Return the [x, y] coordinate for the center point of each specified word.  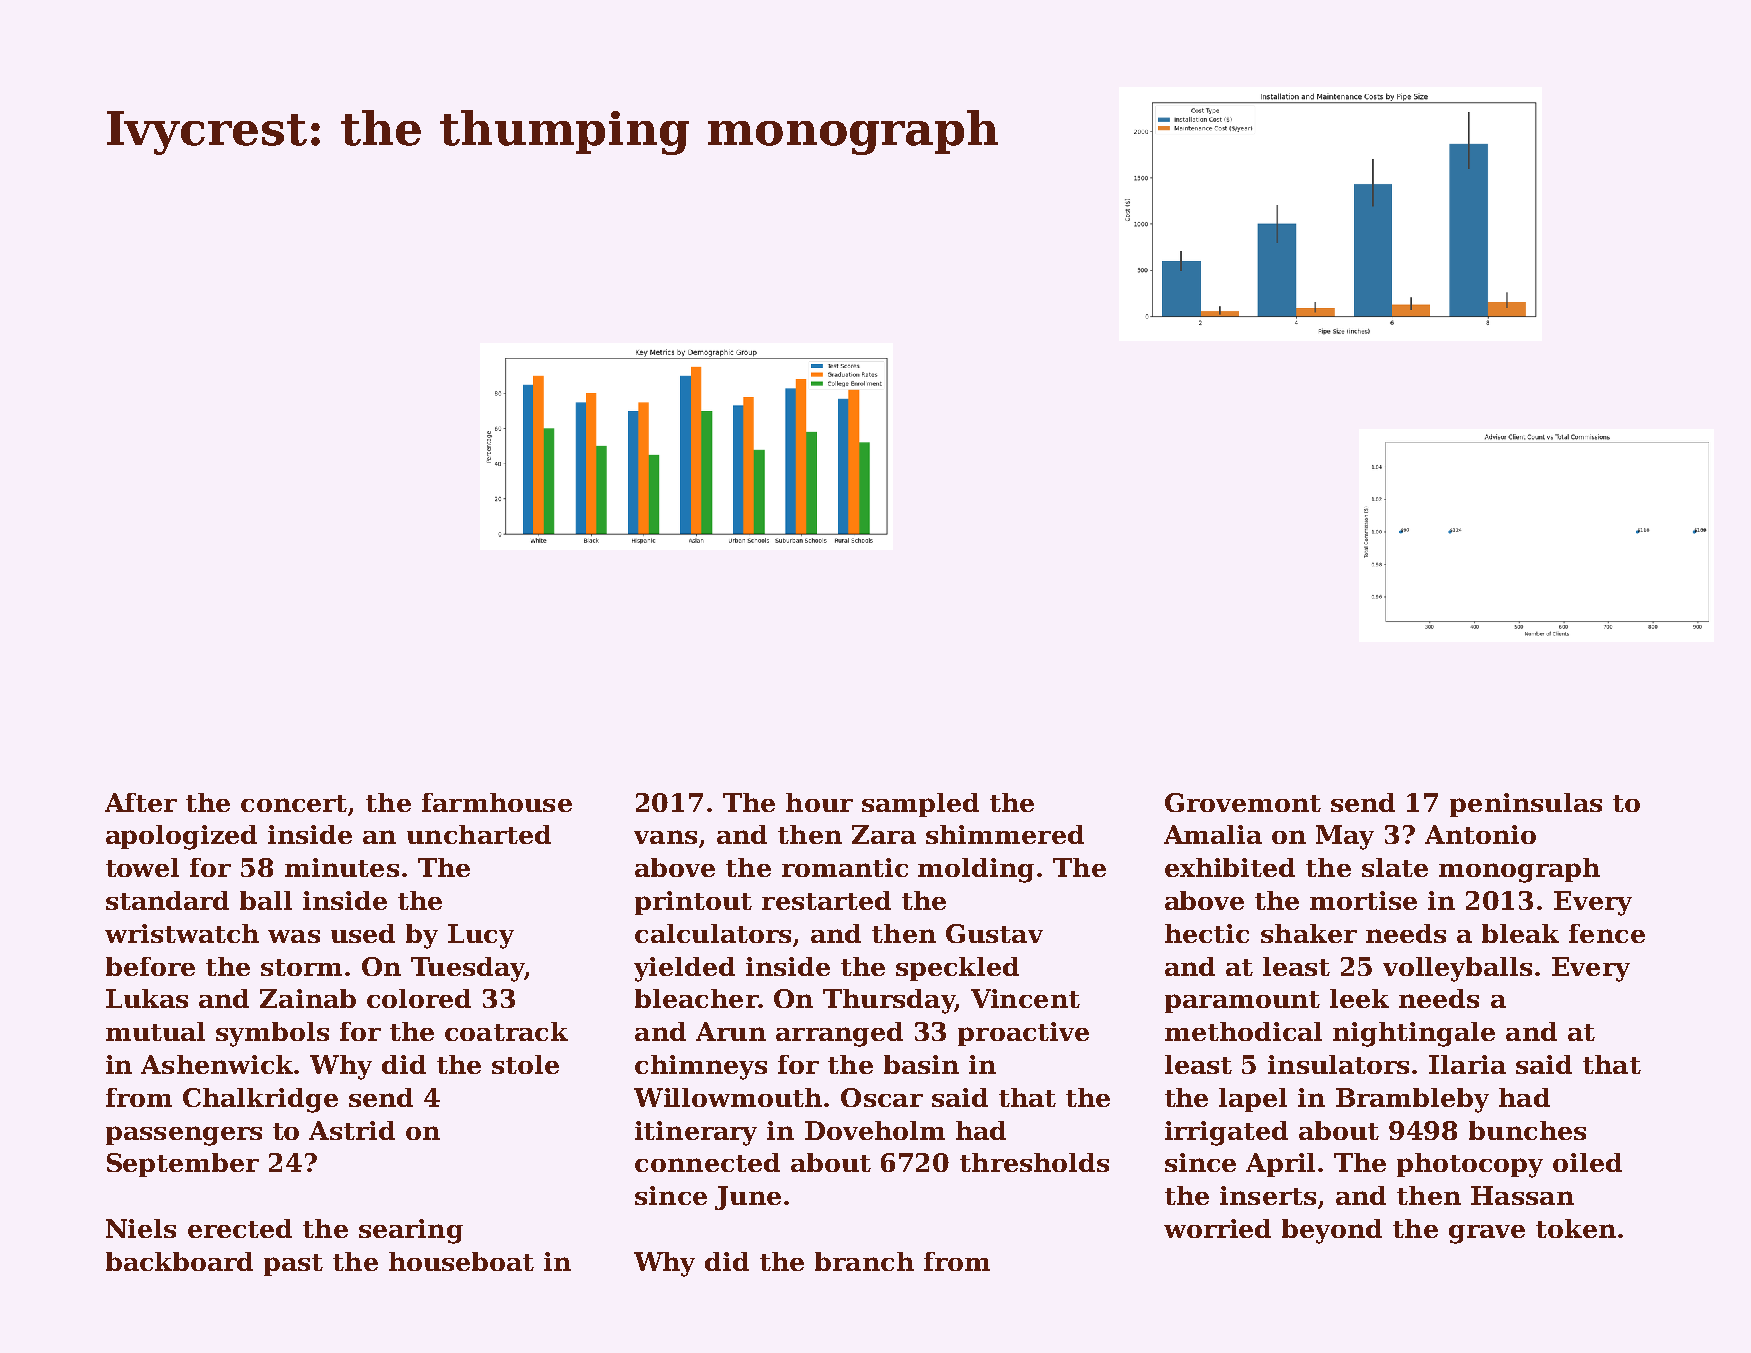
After [141, 802]
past [293, 1265]
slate [1395, 867]
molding [976, 870]
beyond [1332, 1231]
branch [864, 1261]
